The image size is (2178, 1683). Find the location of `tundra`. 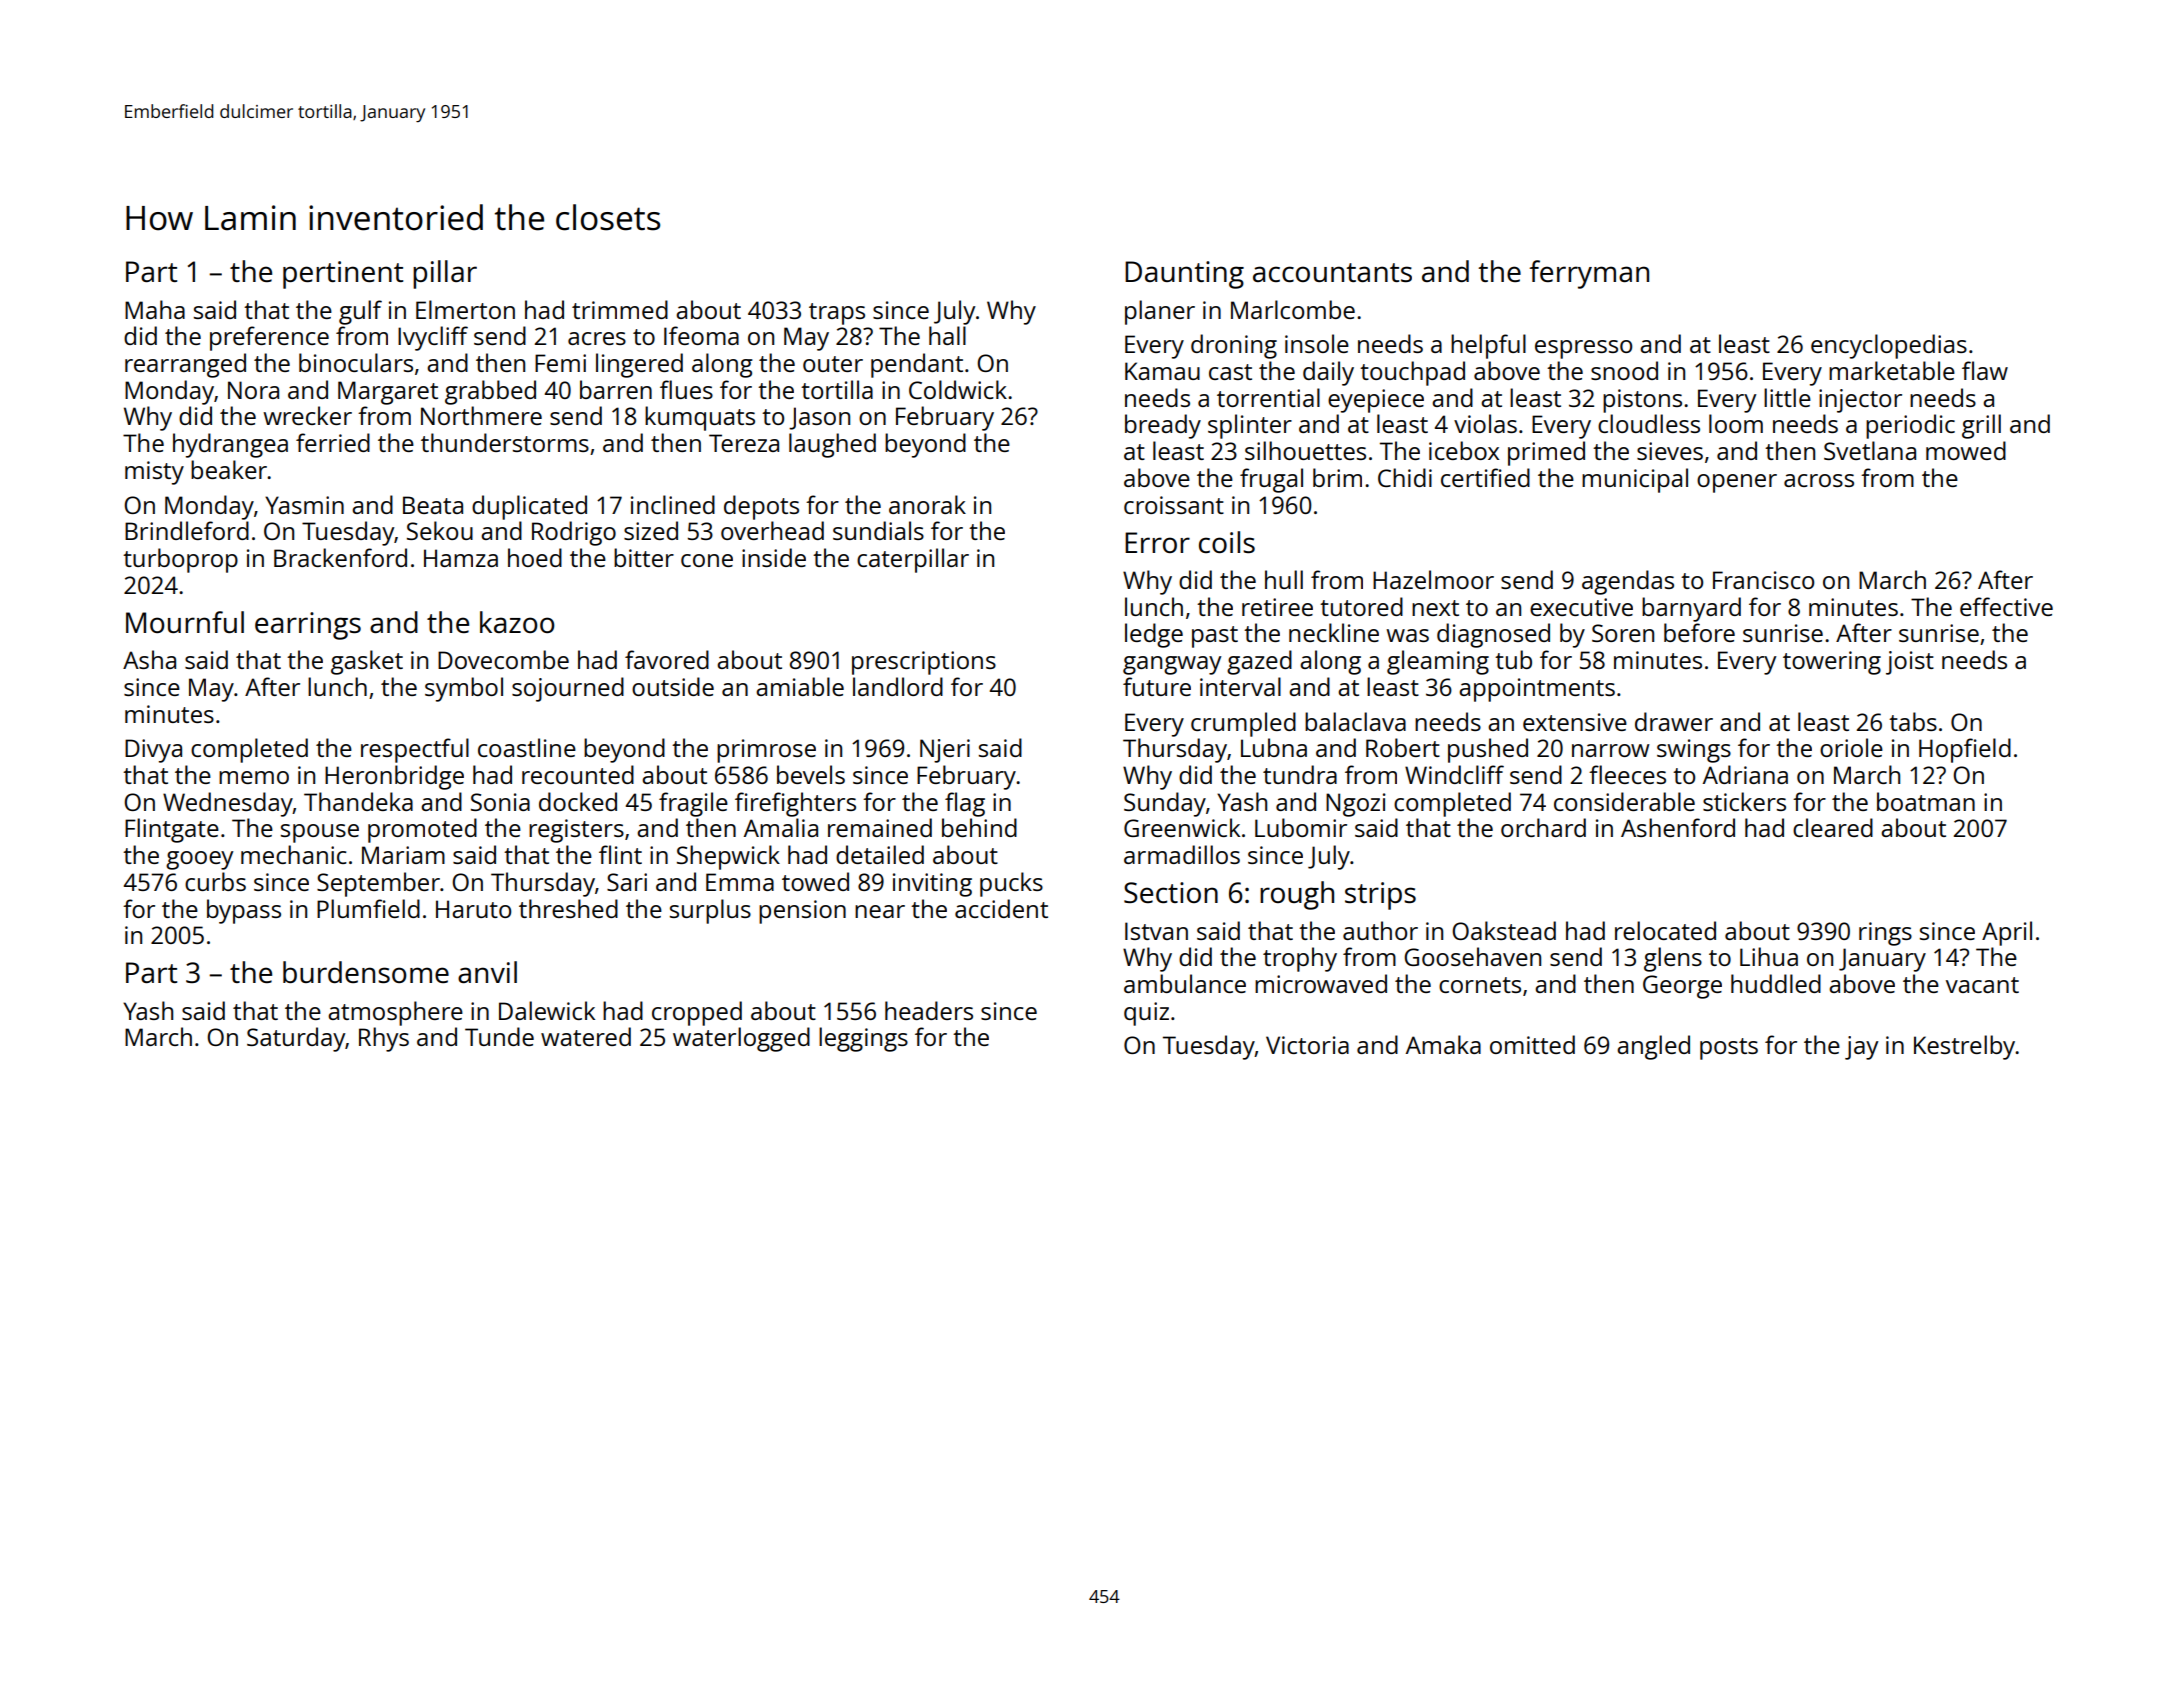

tundra is located at coordinates (1300, 774).
